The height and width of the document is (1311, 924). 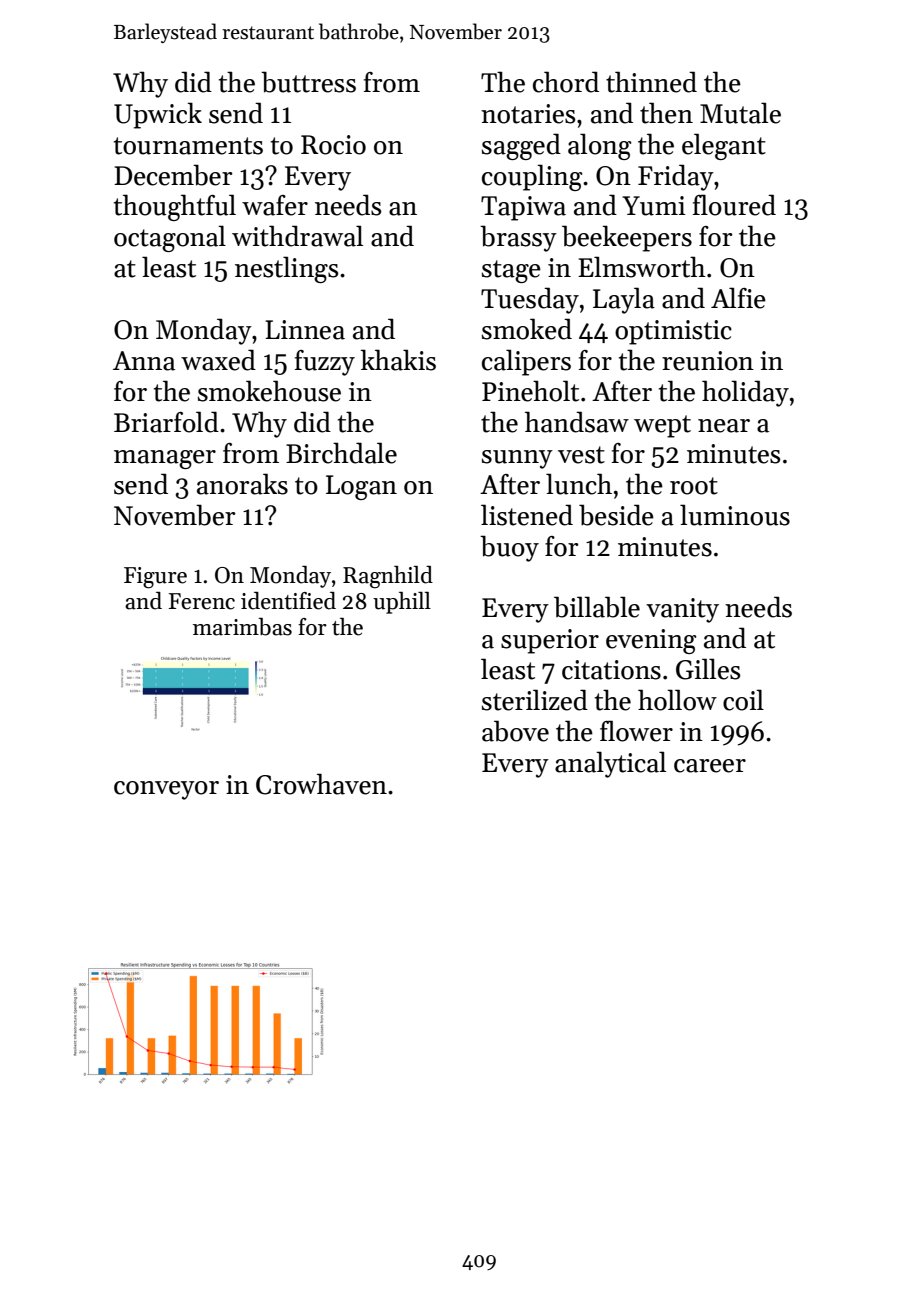 I want to click on Logan, so click(x=361, y=487).
